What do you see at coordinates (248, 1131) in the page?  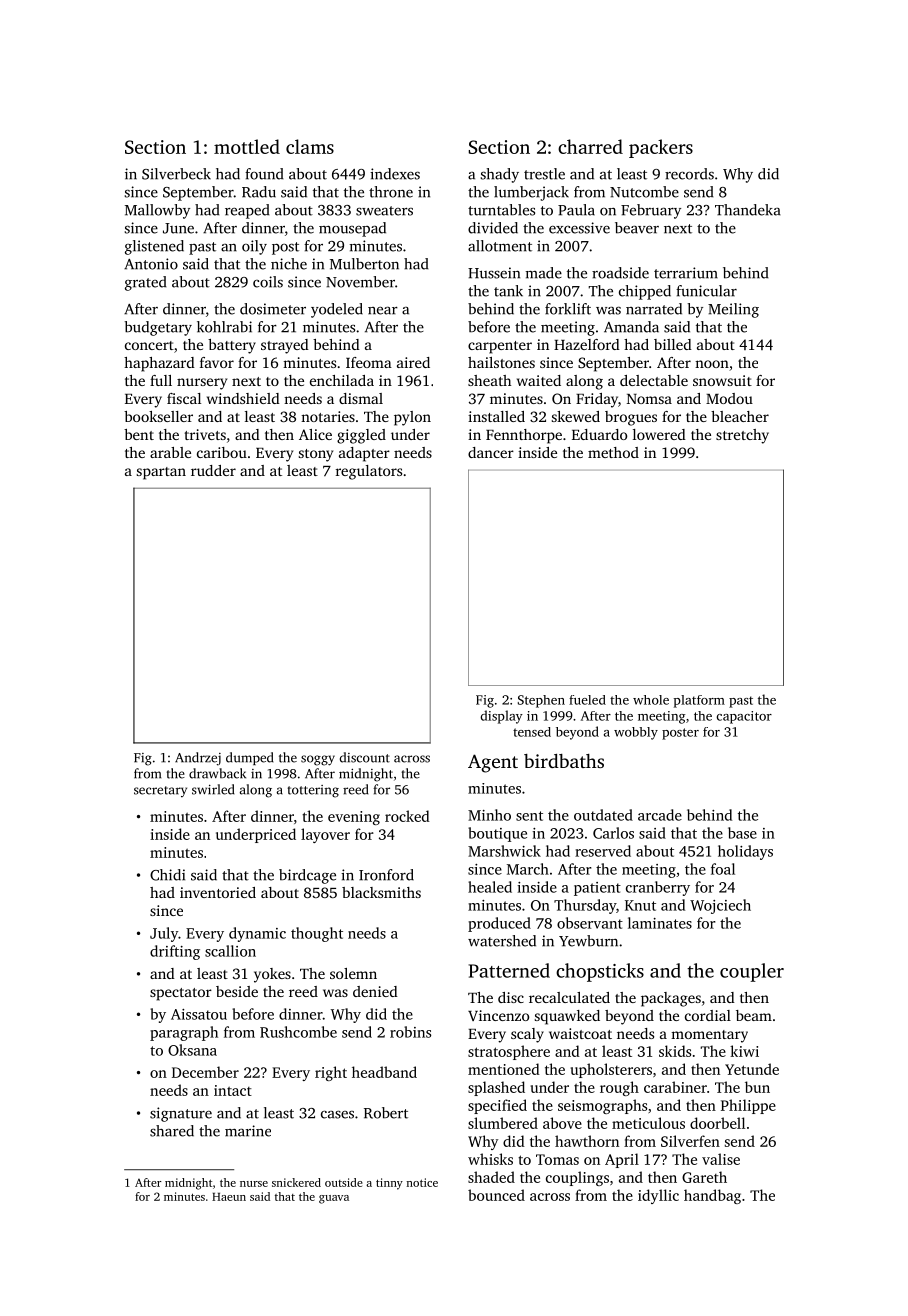 I see `marine` at bounding box center [248, 1131].
